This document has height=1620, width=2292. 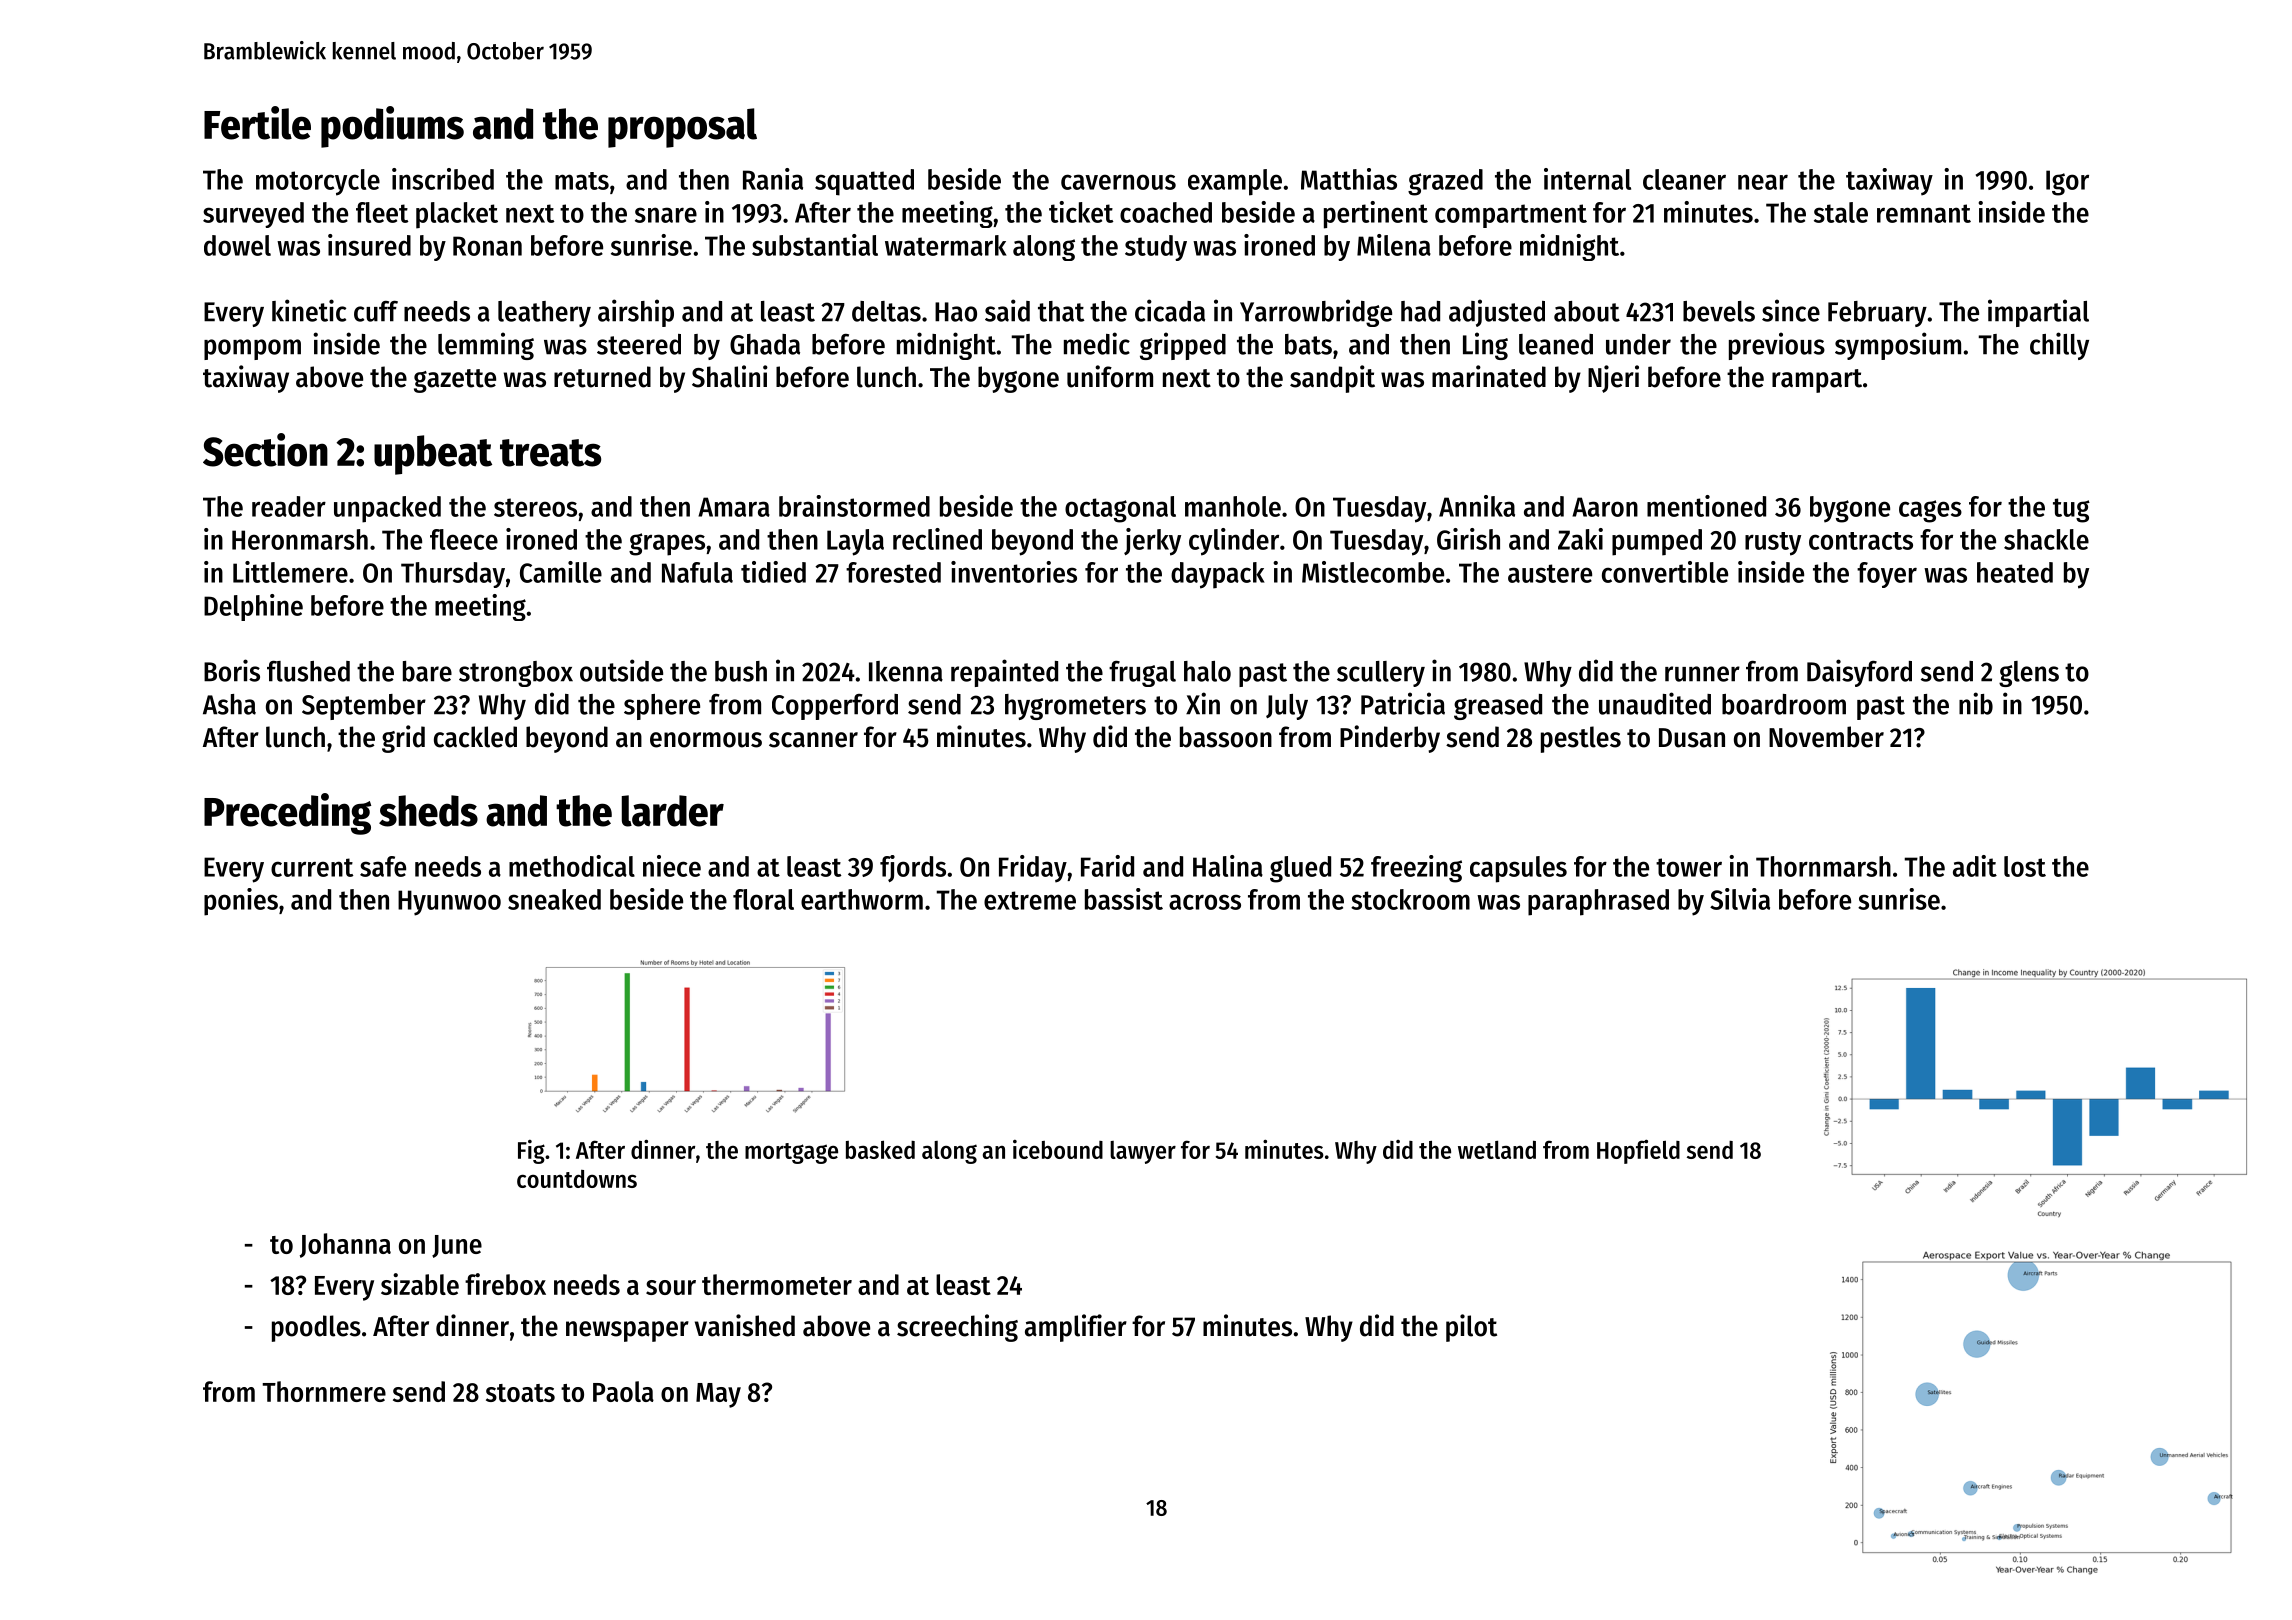 What do you see at coordinates (2038, 313) in the document?
I see `impartial` at bounding box center [2038, 313].
